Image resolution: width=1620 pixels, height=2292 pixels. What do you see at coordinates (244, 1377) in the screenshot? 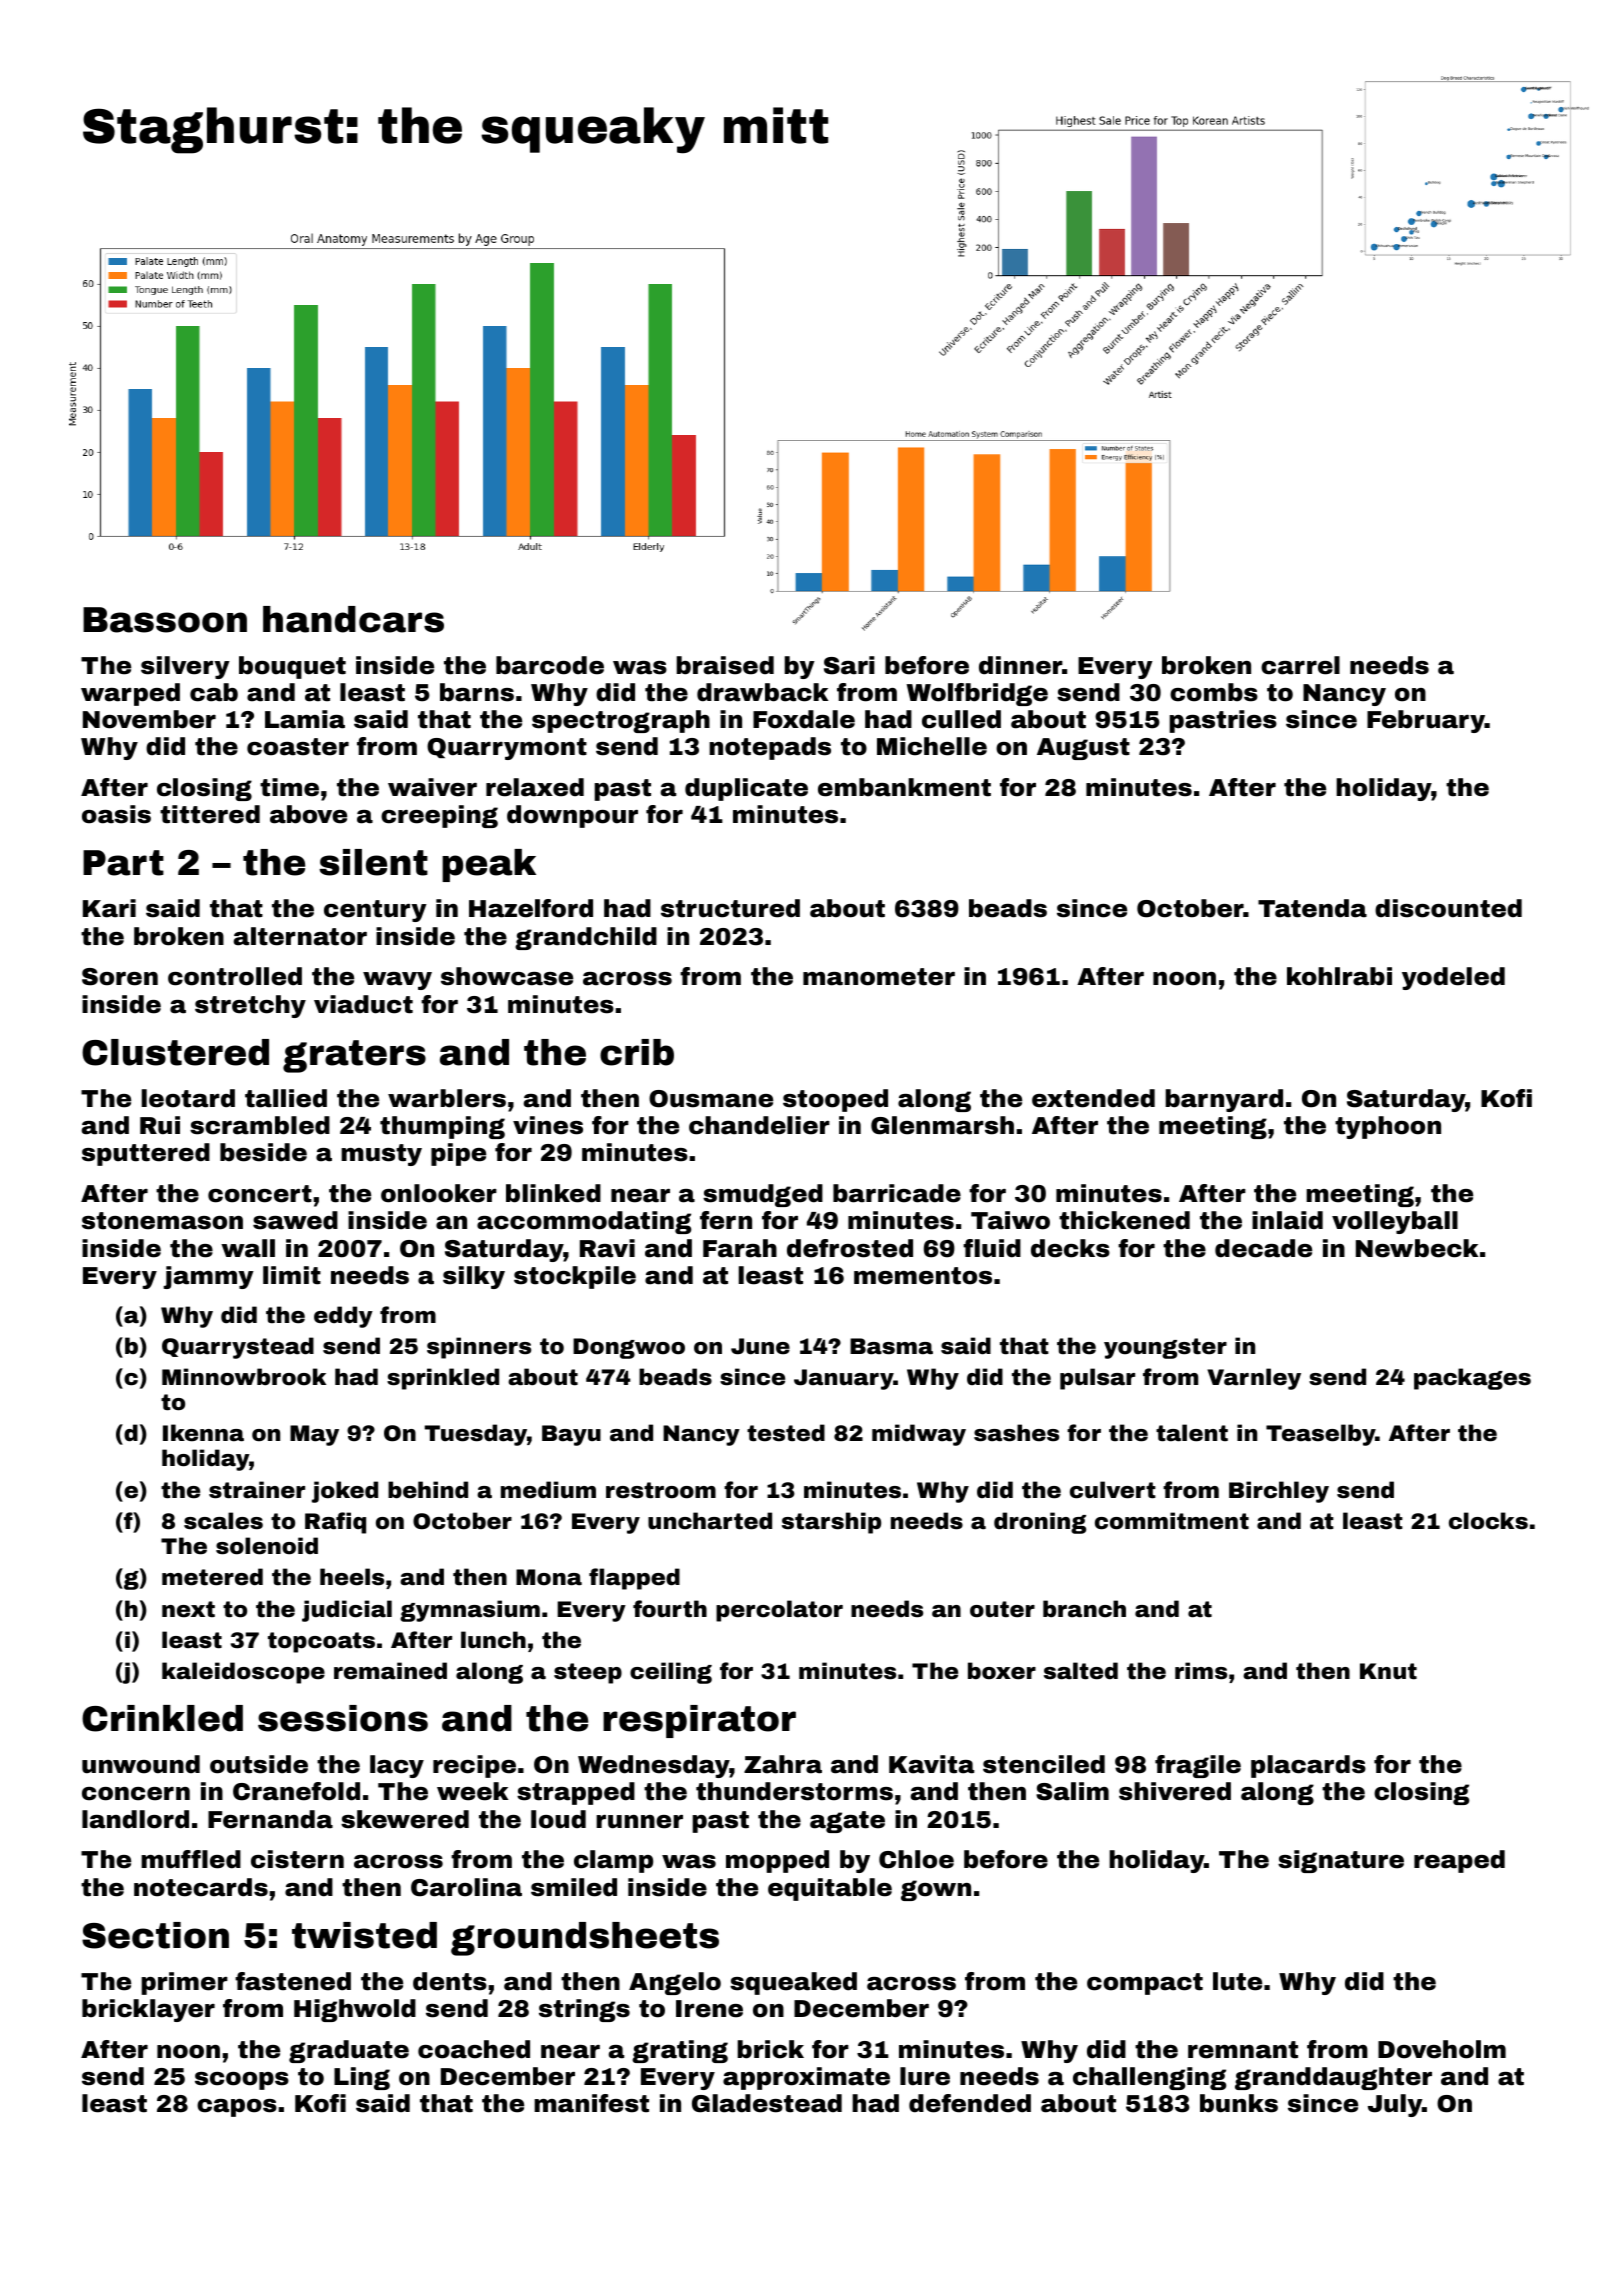
I see `Minnowbrook` at bounding box center [244, 1377].
